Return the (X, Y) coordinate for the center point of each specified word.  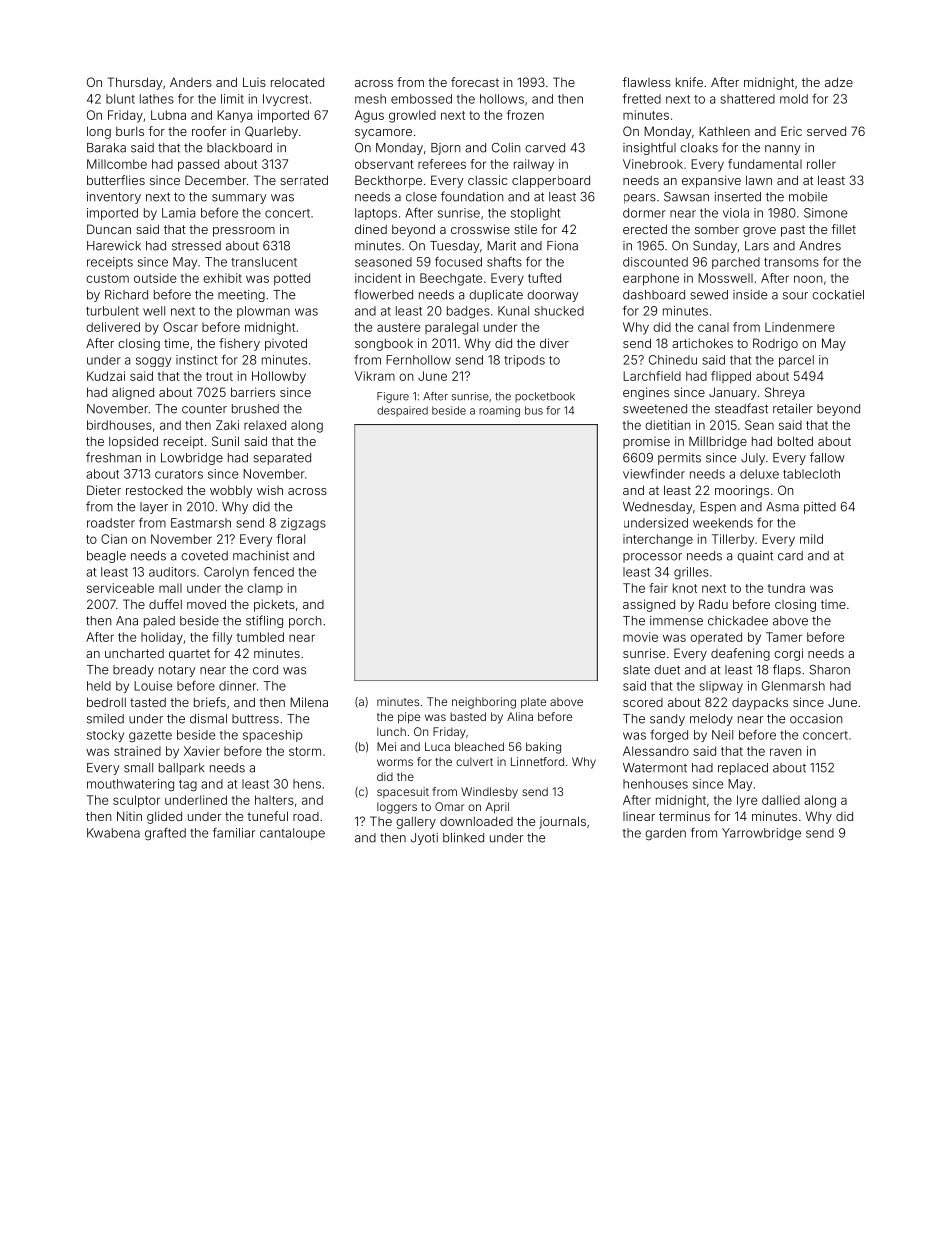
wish (270, 490)
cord (265, 670)
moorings (742, 491)
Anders (191, 82)
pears (640, 199)
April (497, 808)
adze (839, 82)
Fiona (562, 246)
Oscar (180, 327)
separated (282, 459)
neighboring (484, 703)
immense (676, 621)
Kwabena (113, 833)
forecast (475, 82)
